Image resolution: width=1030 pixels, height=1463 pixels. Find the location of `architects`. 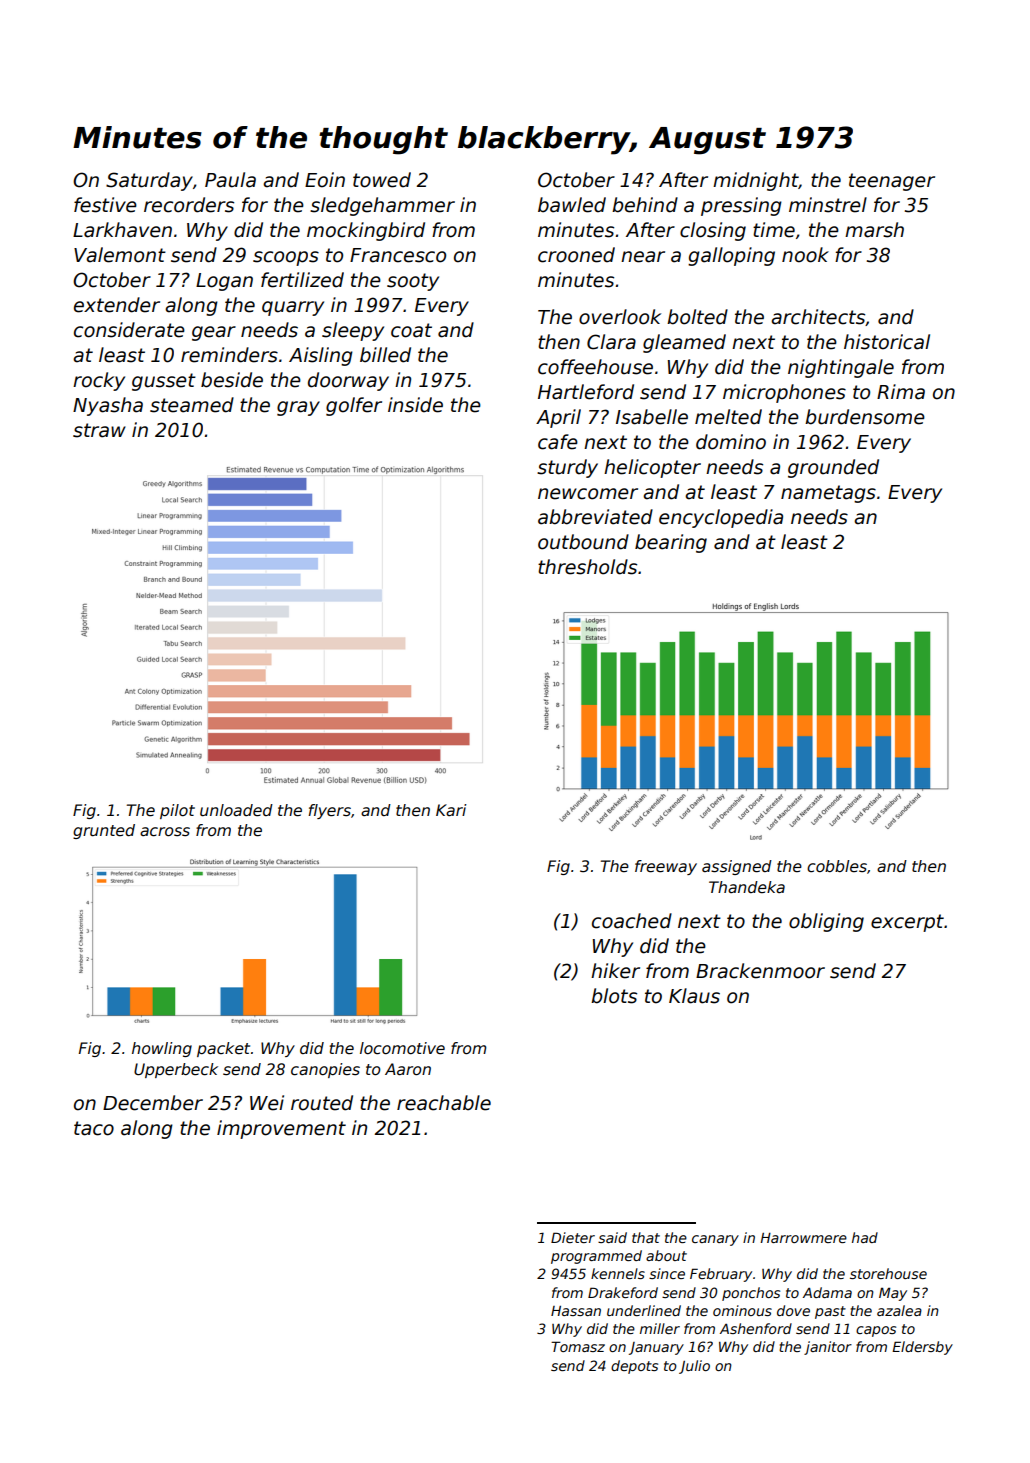

architects is located at coordinates (818, 317).
